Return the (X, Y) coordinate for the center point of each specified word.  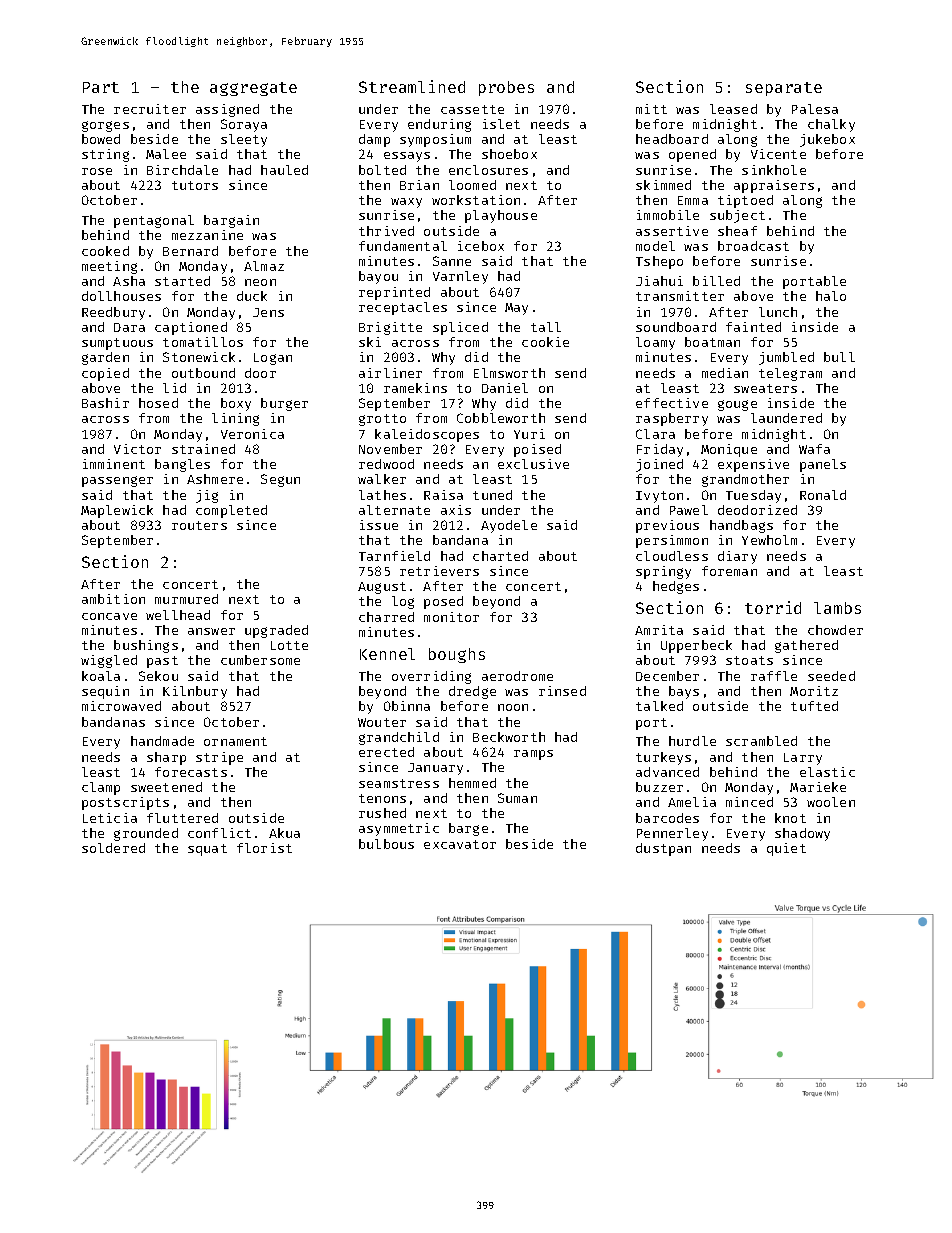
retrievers (439, 571)
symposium (435, 140)
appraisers (774, 186)
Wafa (814, 449)
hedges (676, 587)
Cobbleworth (501, 418)
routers (199, 525)
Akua (284, 833)
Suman (517, 798)
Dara (129, 327)
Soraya (244, 125)
